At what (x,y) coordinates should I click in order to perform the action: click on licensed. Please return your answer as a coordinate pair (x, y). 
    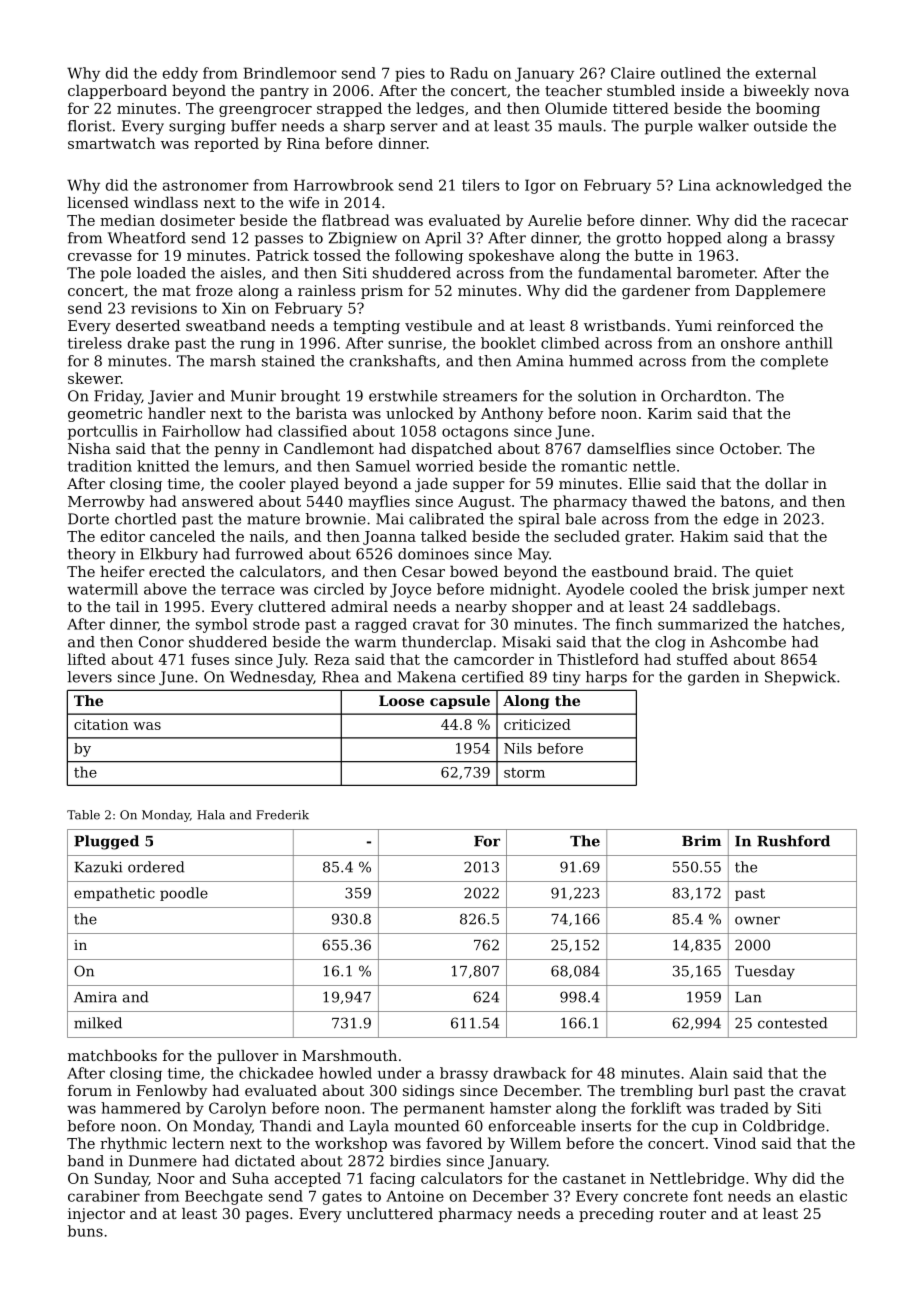
    Looking at the image, I should click on (98, 202).
